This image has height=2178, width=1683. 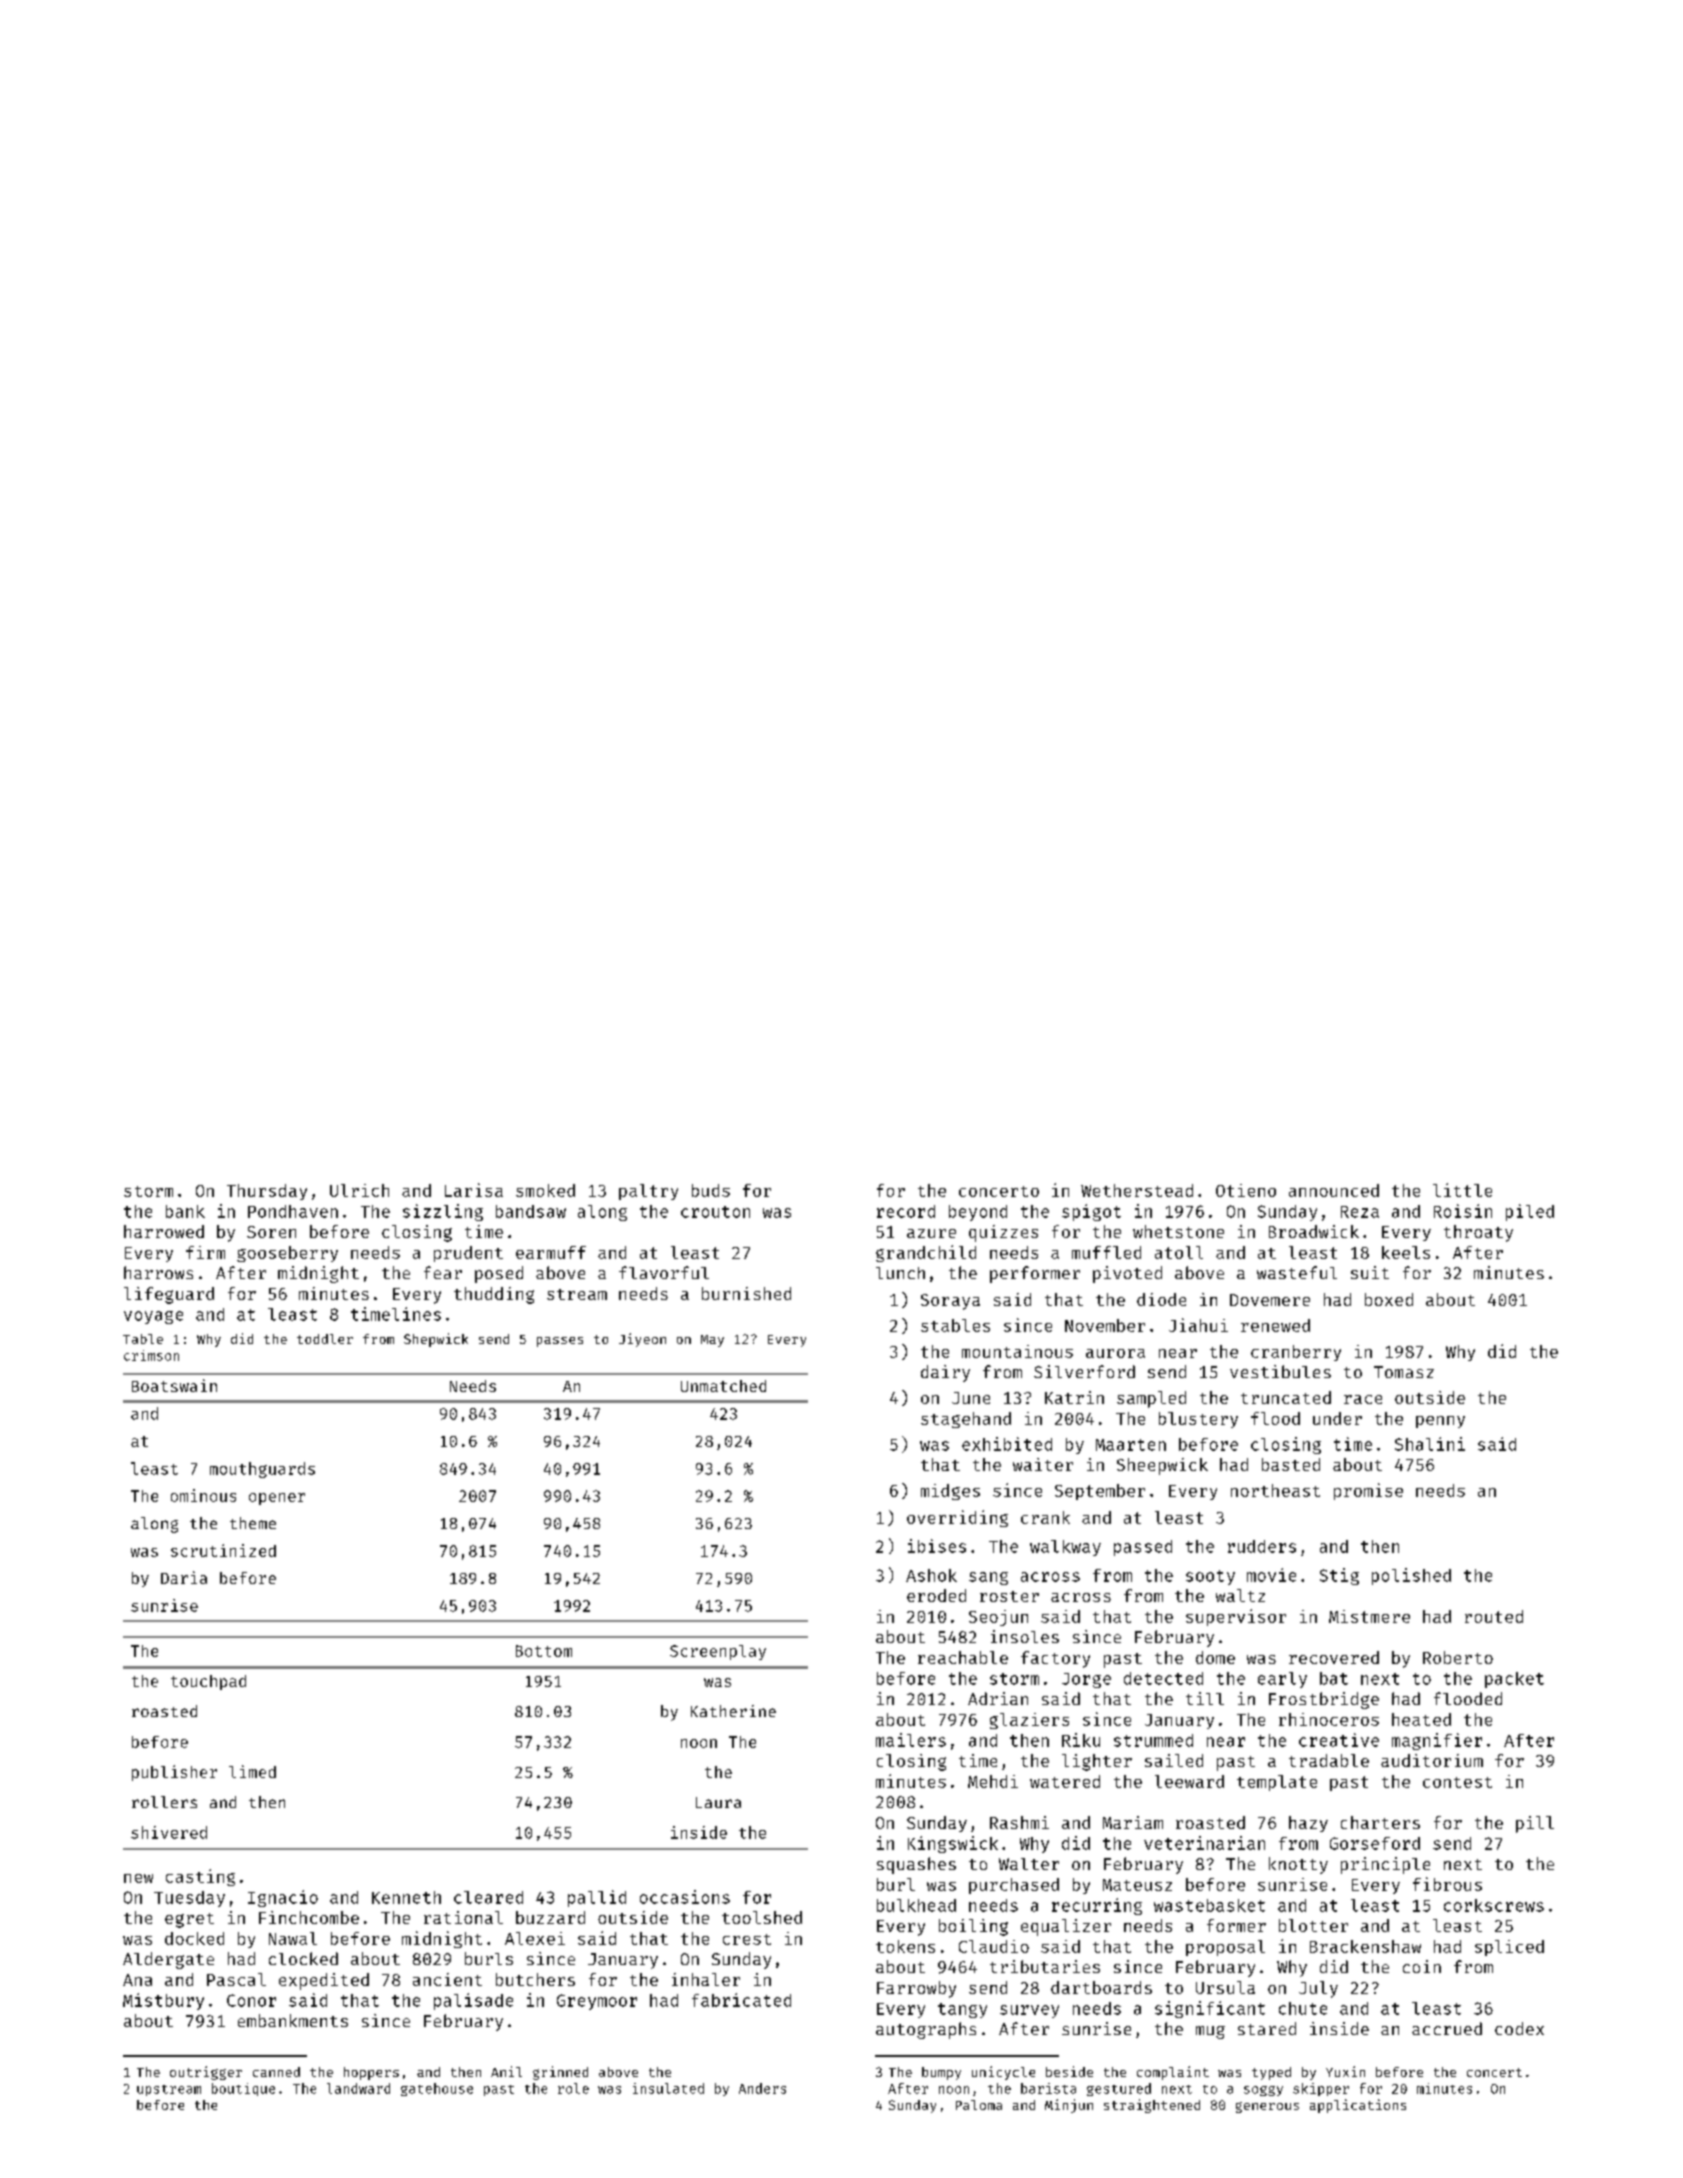 I want to click on Jiahui, so click(x=1198, y=1325).
